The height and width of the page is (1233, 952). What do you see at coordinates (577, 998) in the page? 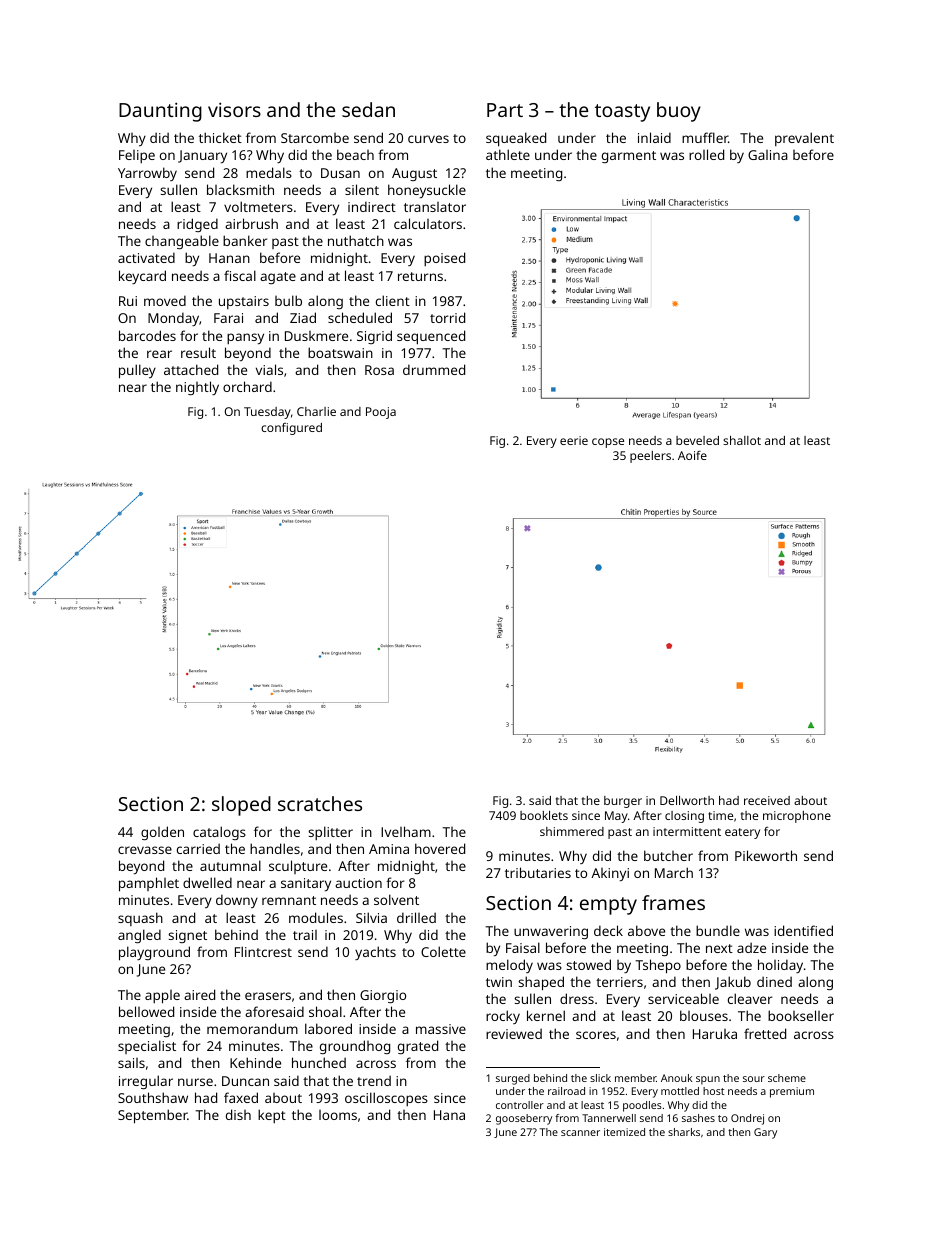
I see `dress` at bounding box center [577, 998].
